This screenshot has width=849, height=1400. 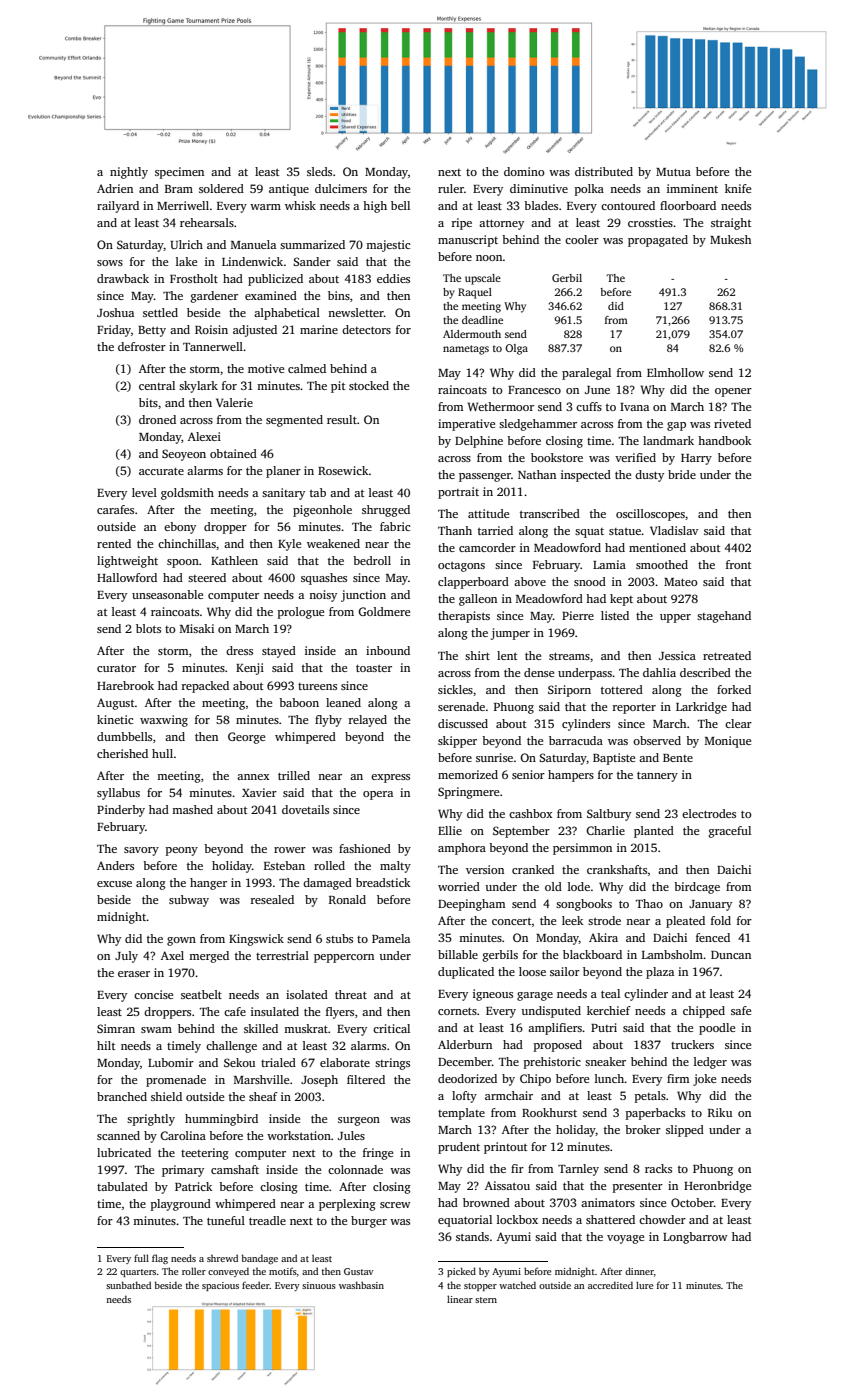 What do you see at coordinates (730, 239) in the screenshot?
I see `Mukesh` at bounding box center [730, 239].
